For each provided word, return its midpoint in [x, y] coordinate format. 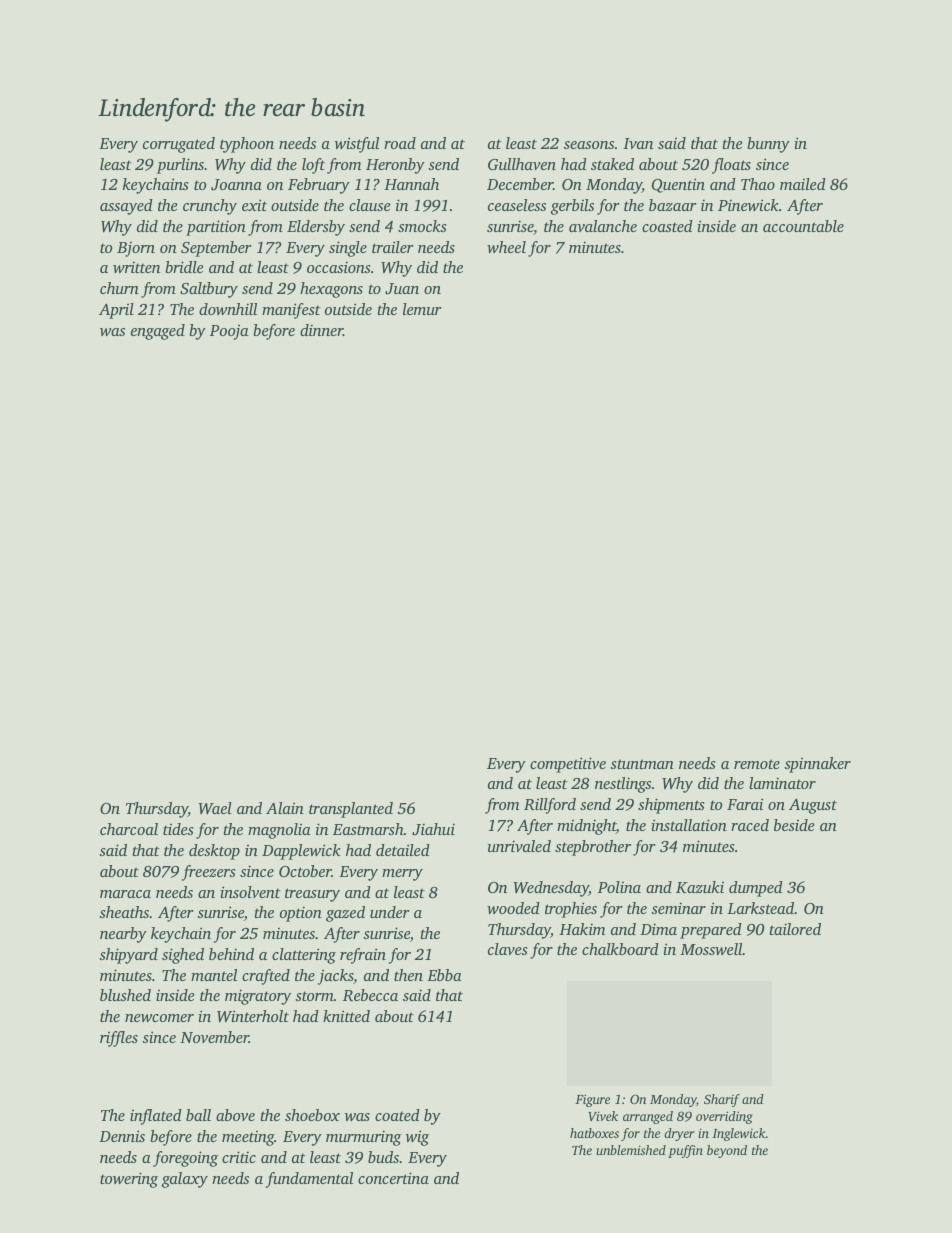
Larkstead [760, 908]
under [390, 912]
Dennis [122, 1136]
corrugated [179, 145]
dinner [321, 330]
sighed [183, 956]
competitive [568, 765]
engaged [158, 332]
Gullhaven [522, 164]
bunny [768, 145]
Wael [215, 808]
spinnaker [817, 765]
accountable [803, 226]
